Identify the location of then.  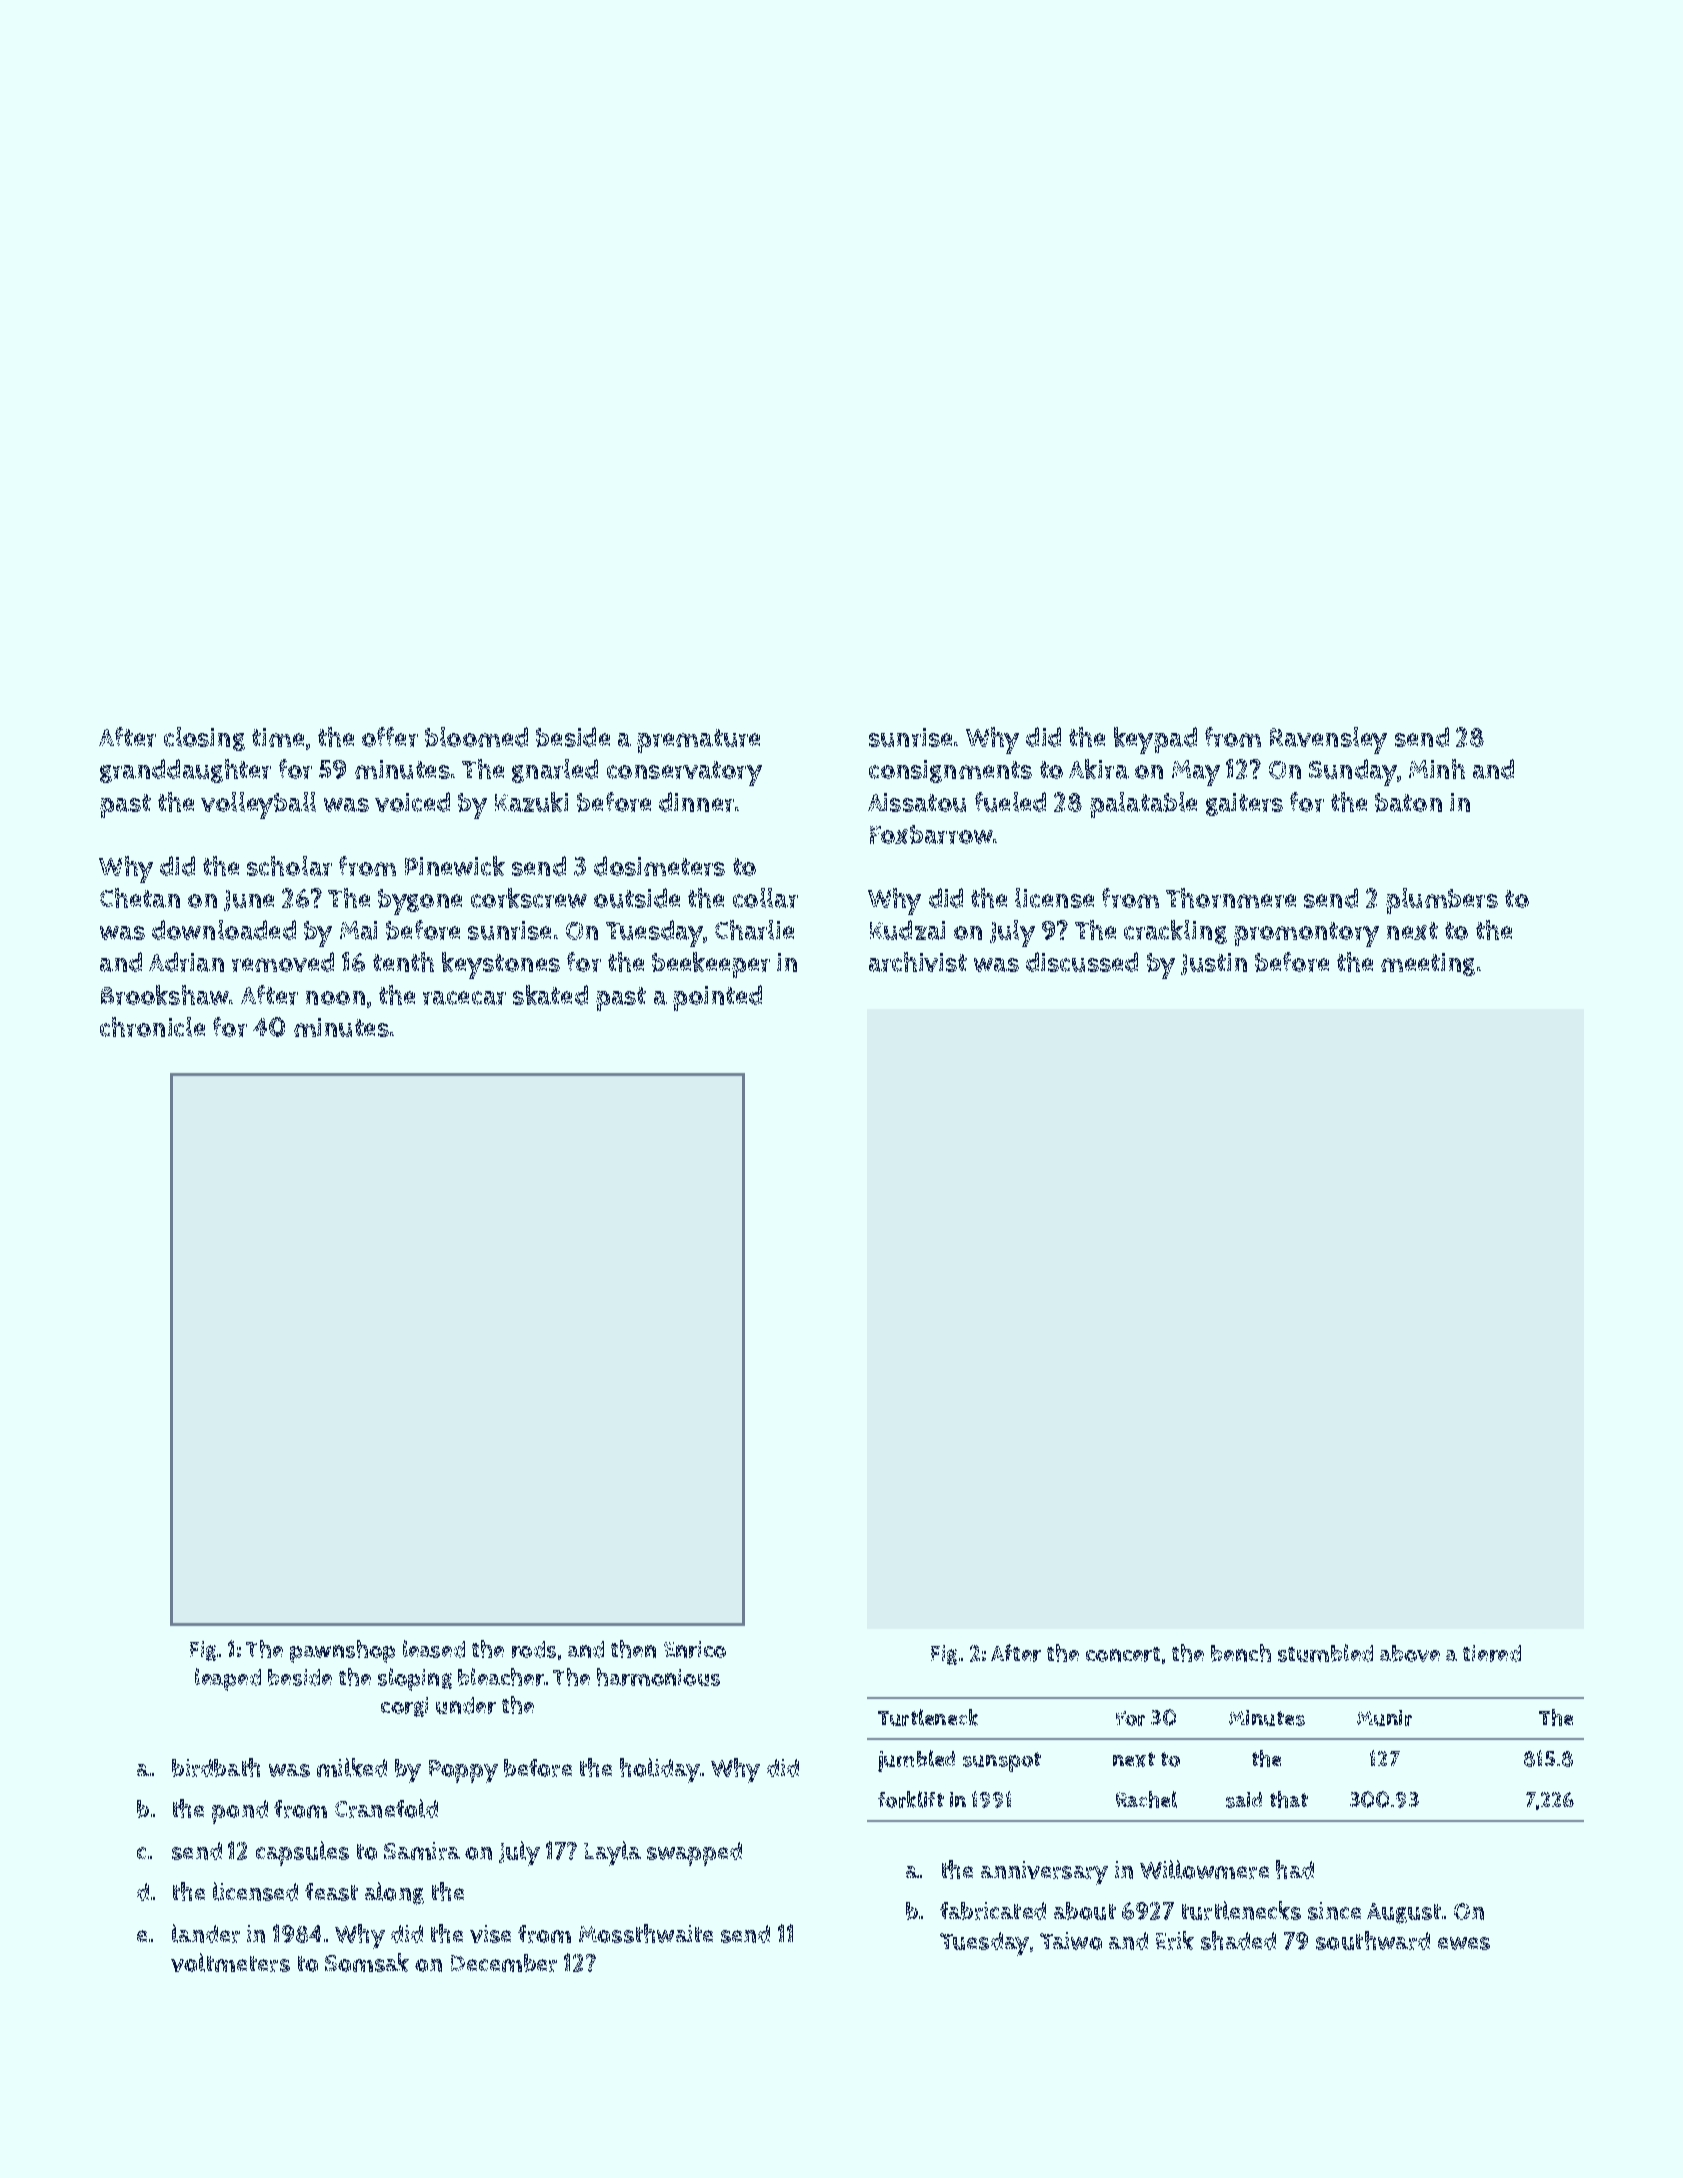
(633, 1649).
